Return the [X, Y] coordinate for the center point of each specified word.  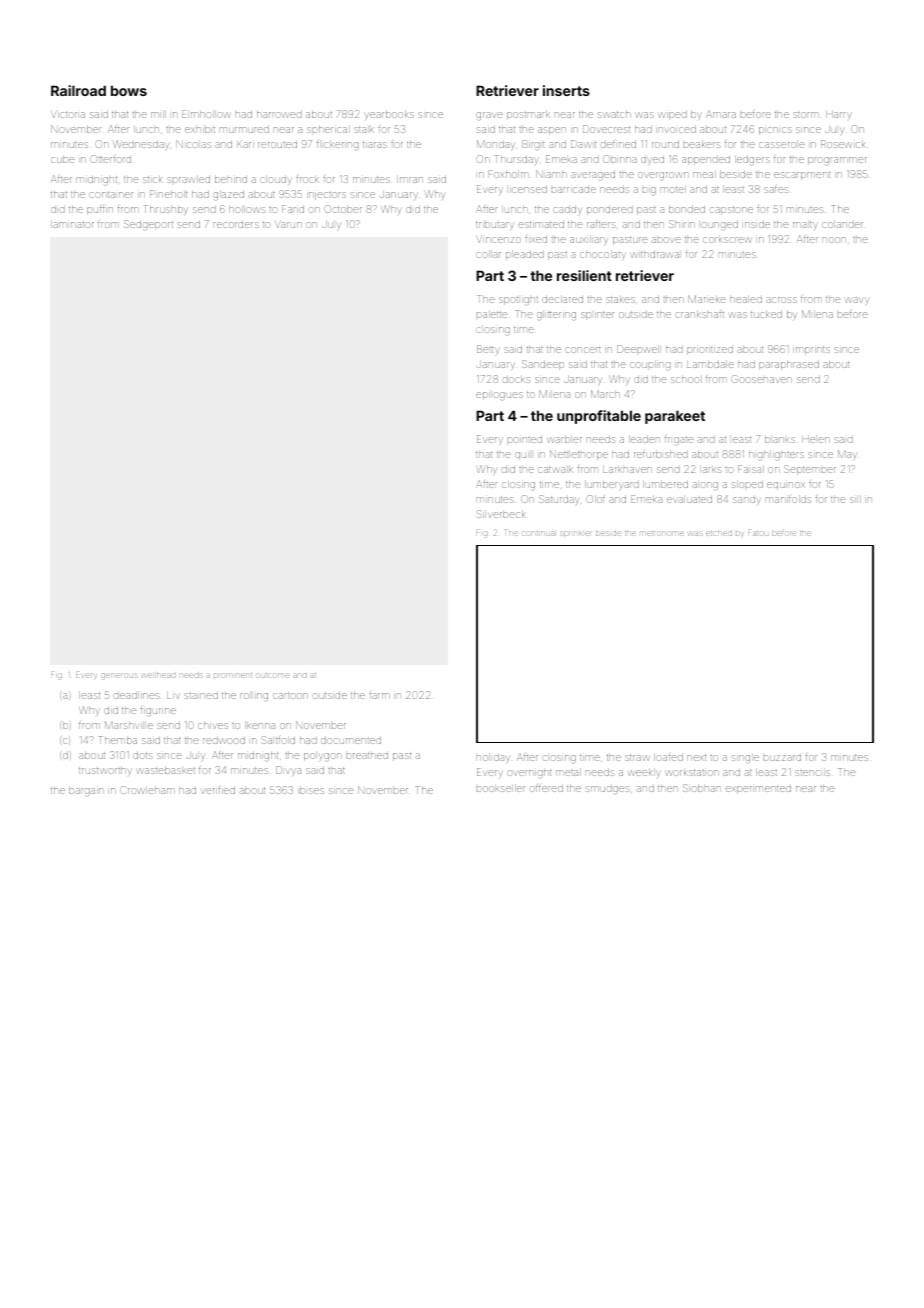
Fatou [758, 533]
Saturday [559, 500]
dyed [652, 160]
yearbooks [388, 115]
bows [129, 90]
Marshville [129, 725]
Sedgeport [148, 225]
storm [805, 114]
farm [379, 695]
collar [488, 254]
